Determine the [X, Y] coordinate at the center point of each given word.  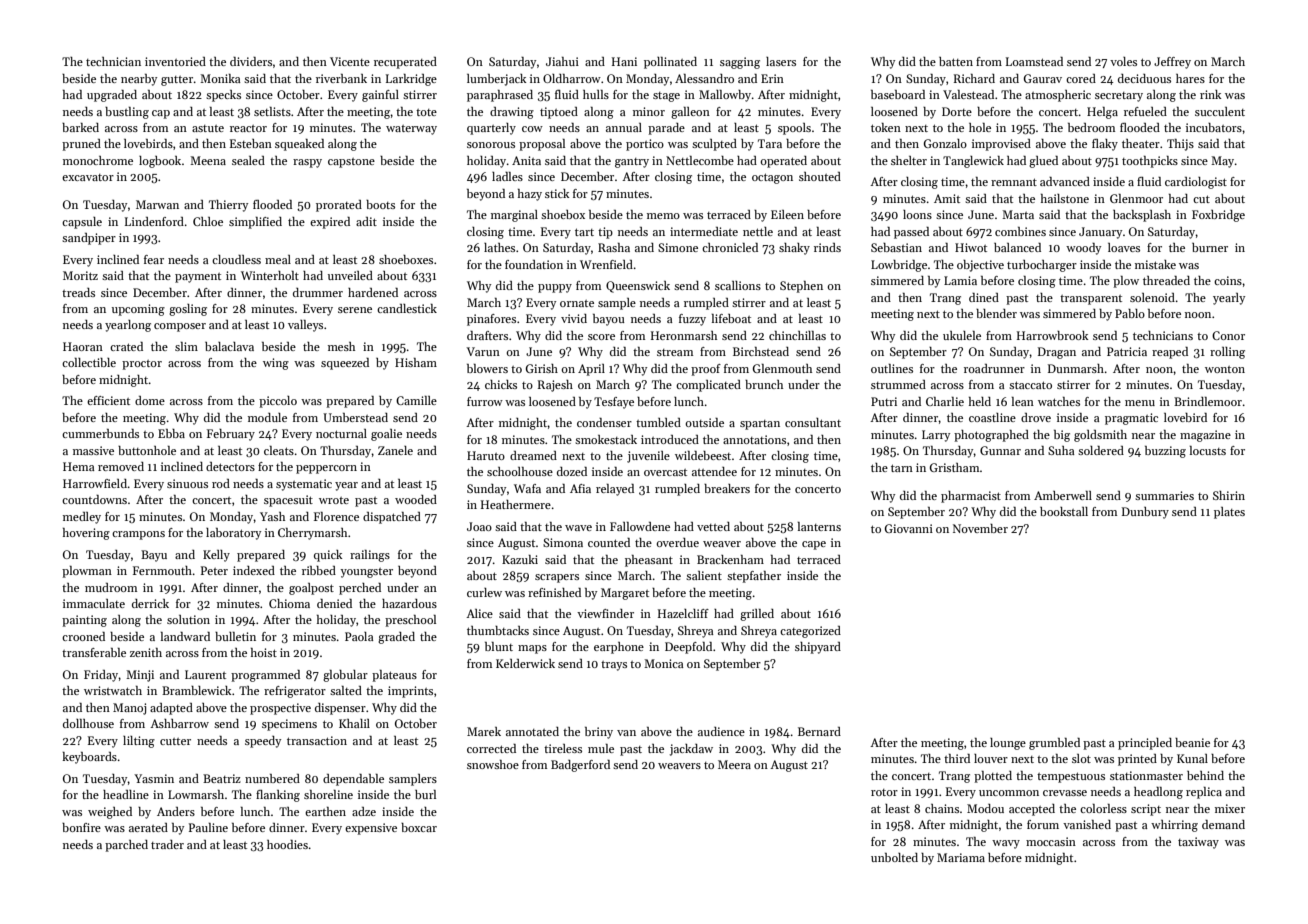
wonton [1225, 369]
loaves [1124, 247]
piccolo [278, 402]
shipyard [818, 648]
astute [208, 128]
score [601, 337]
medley [82, 518]
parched [126, 846]
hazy [530, 195]
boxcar [419, 827]
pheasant [649, 561]
